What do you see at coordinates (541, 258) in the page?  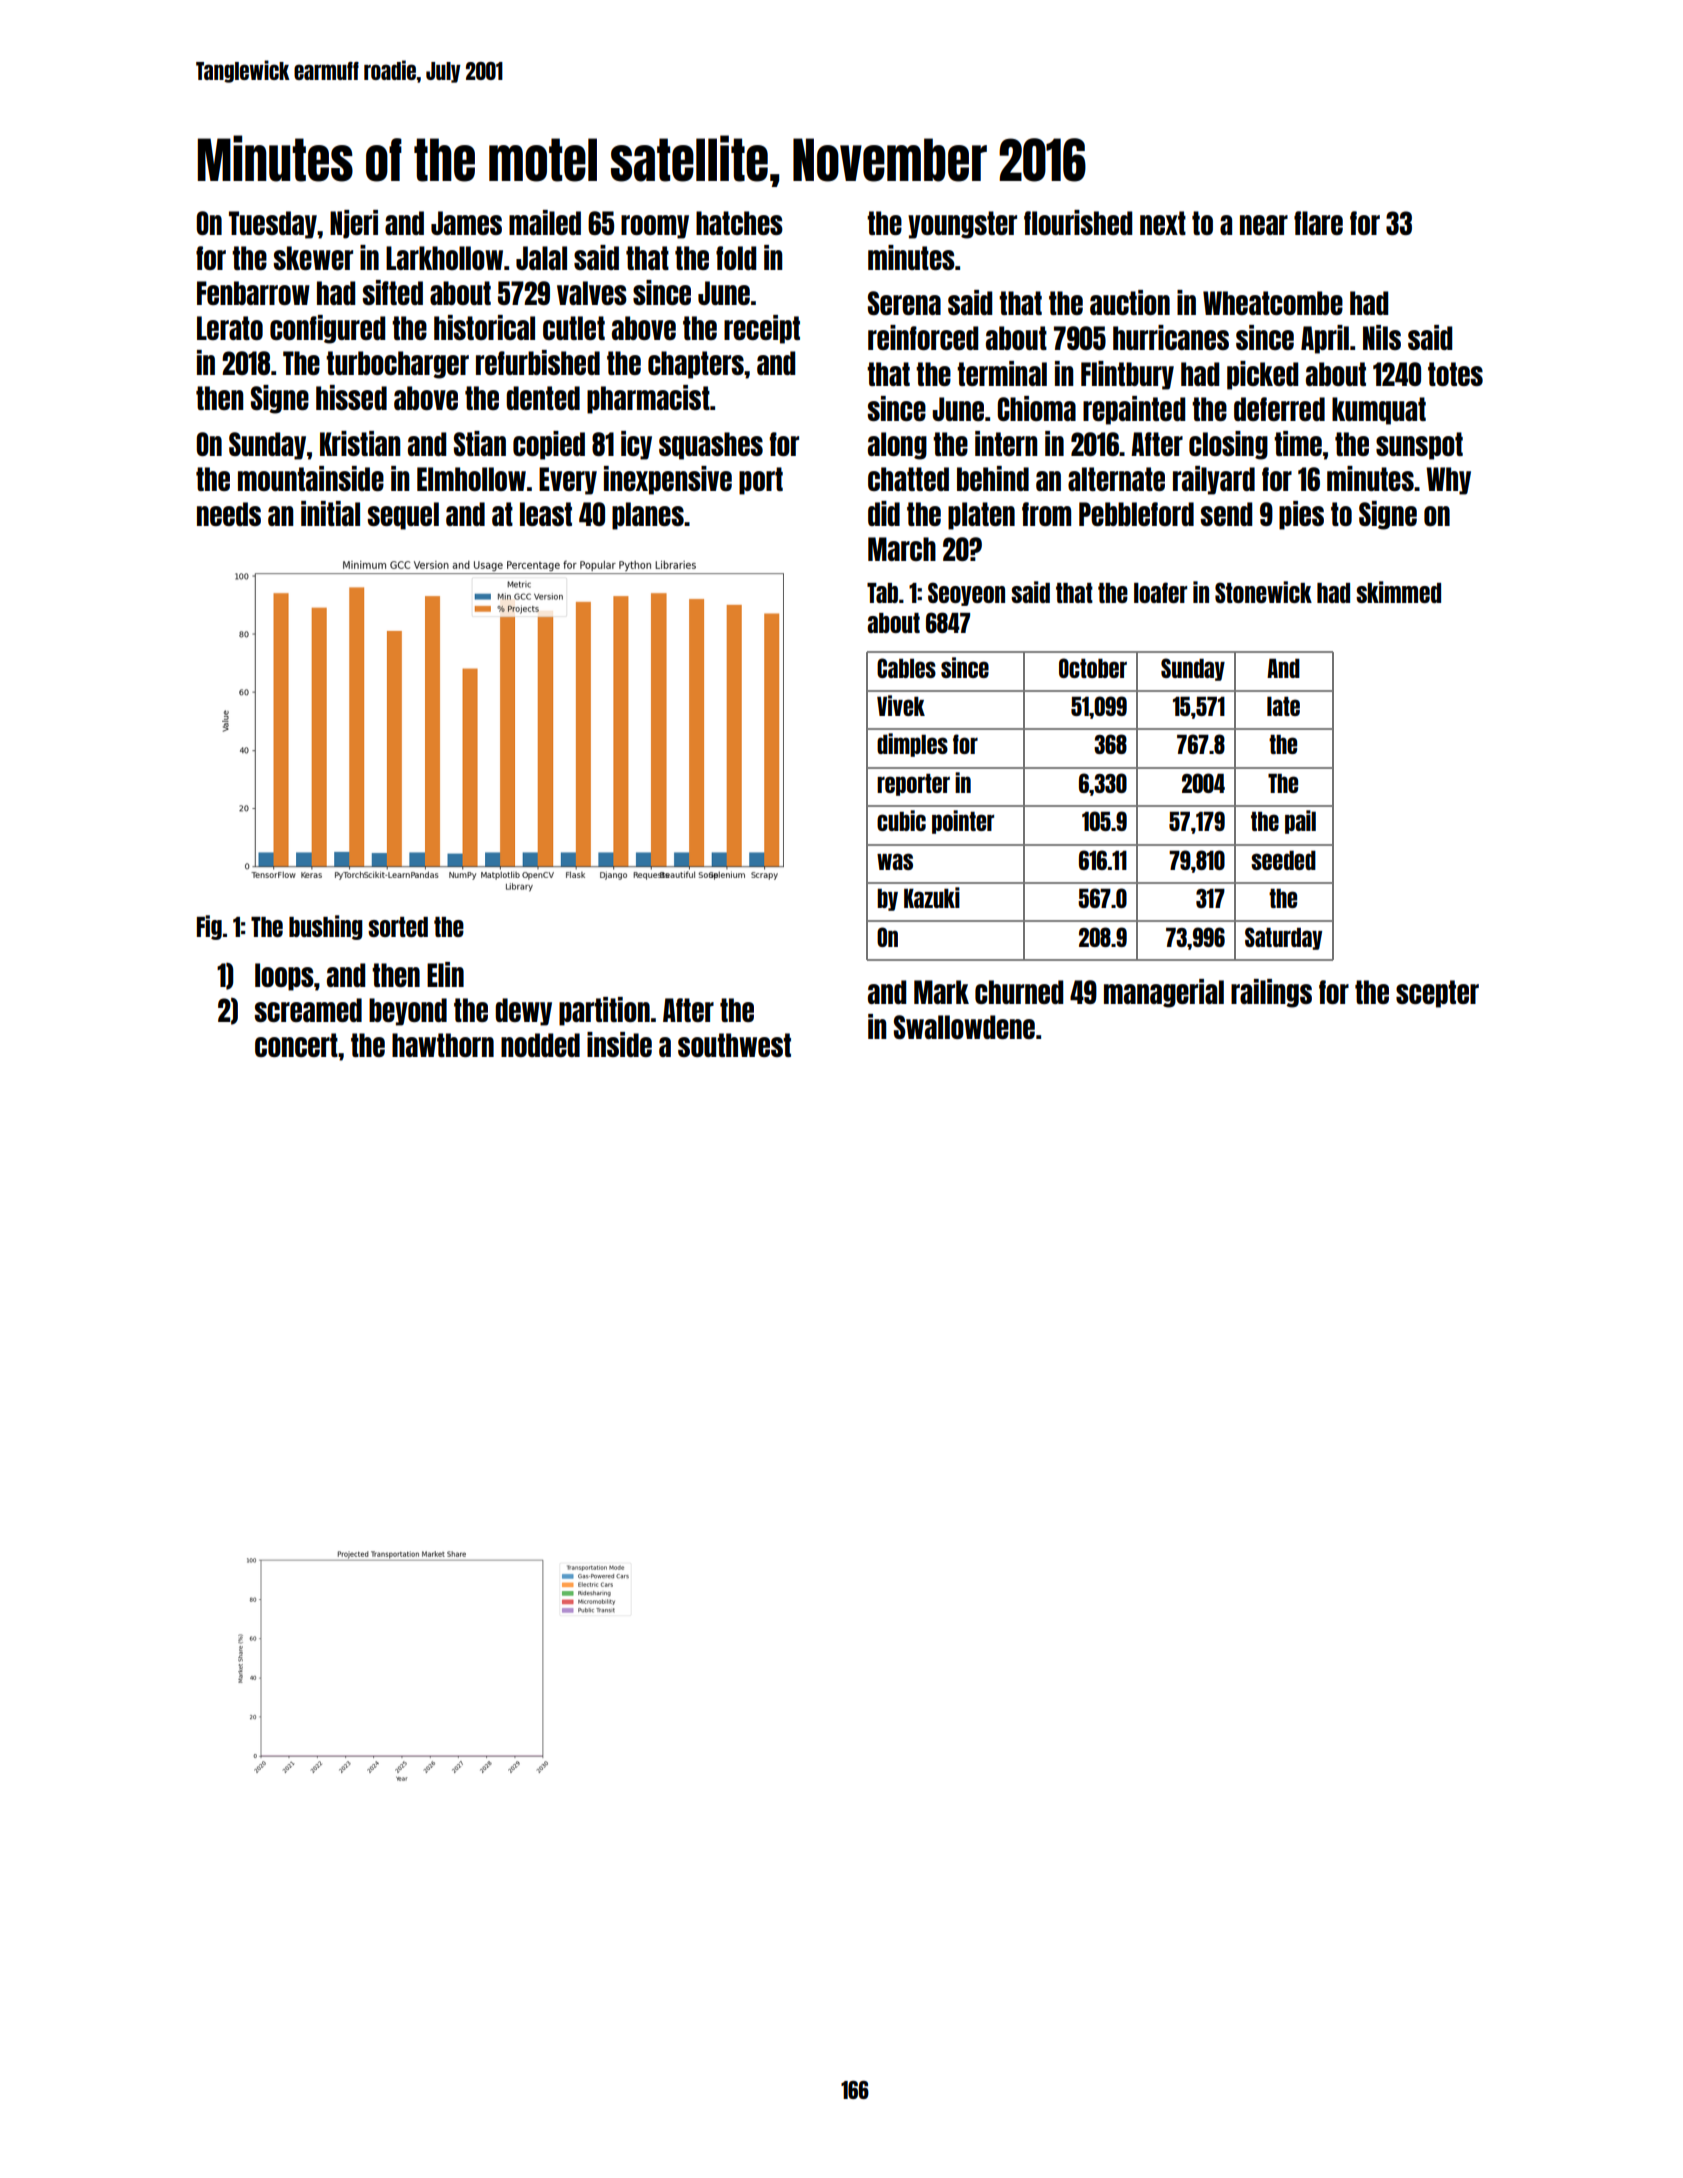 I see `Jalal` at bounding box center [541, 258].
